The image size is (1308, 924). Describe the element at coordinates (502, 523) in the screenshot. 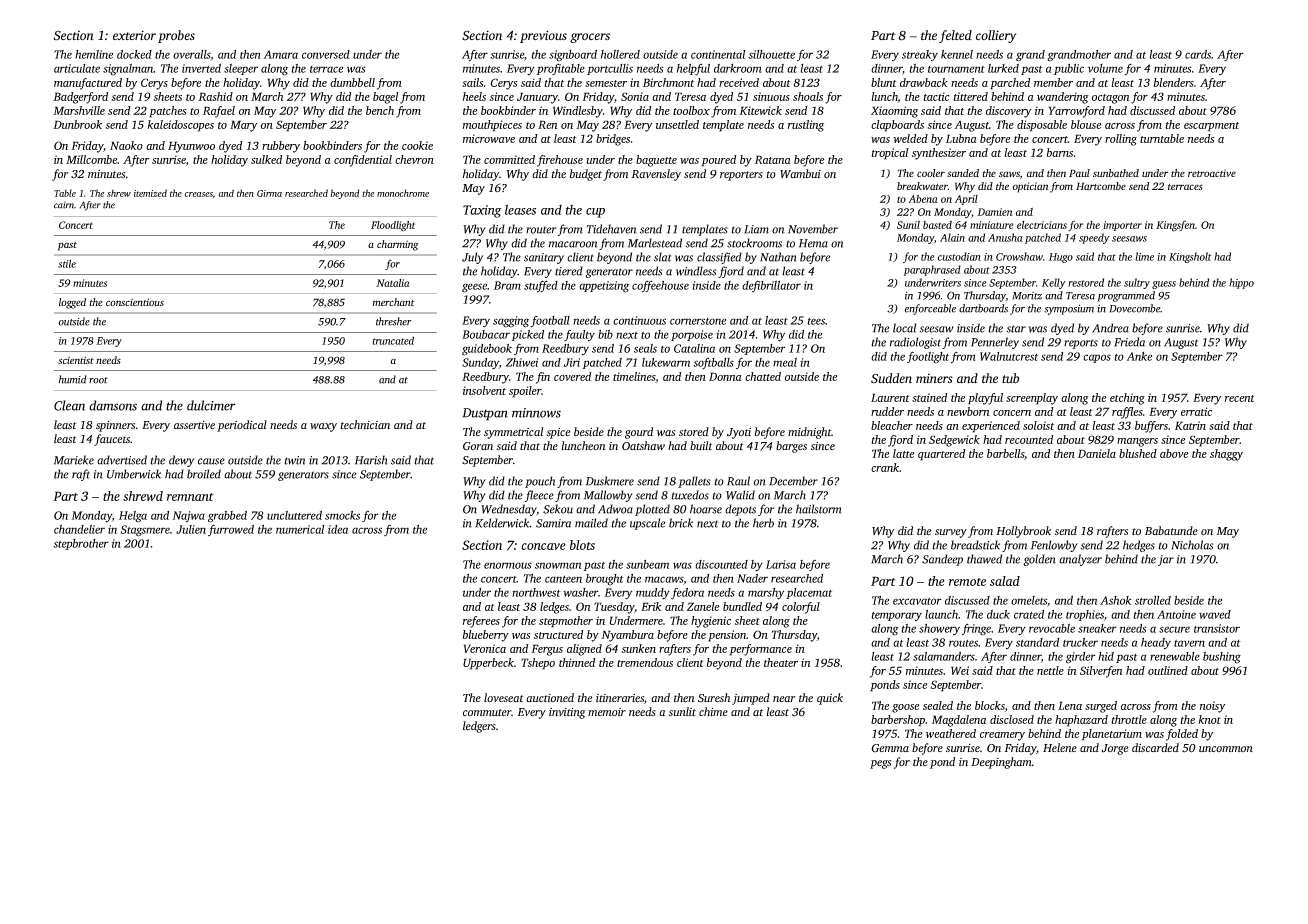

I see `Kelderwick` at that location.
